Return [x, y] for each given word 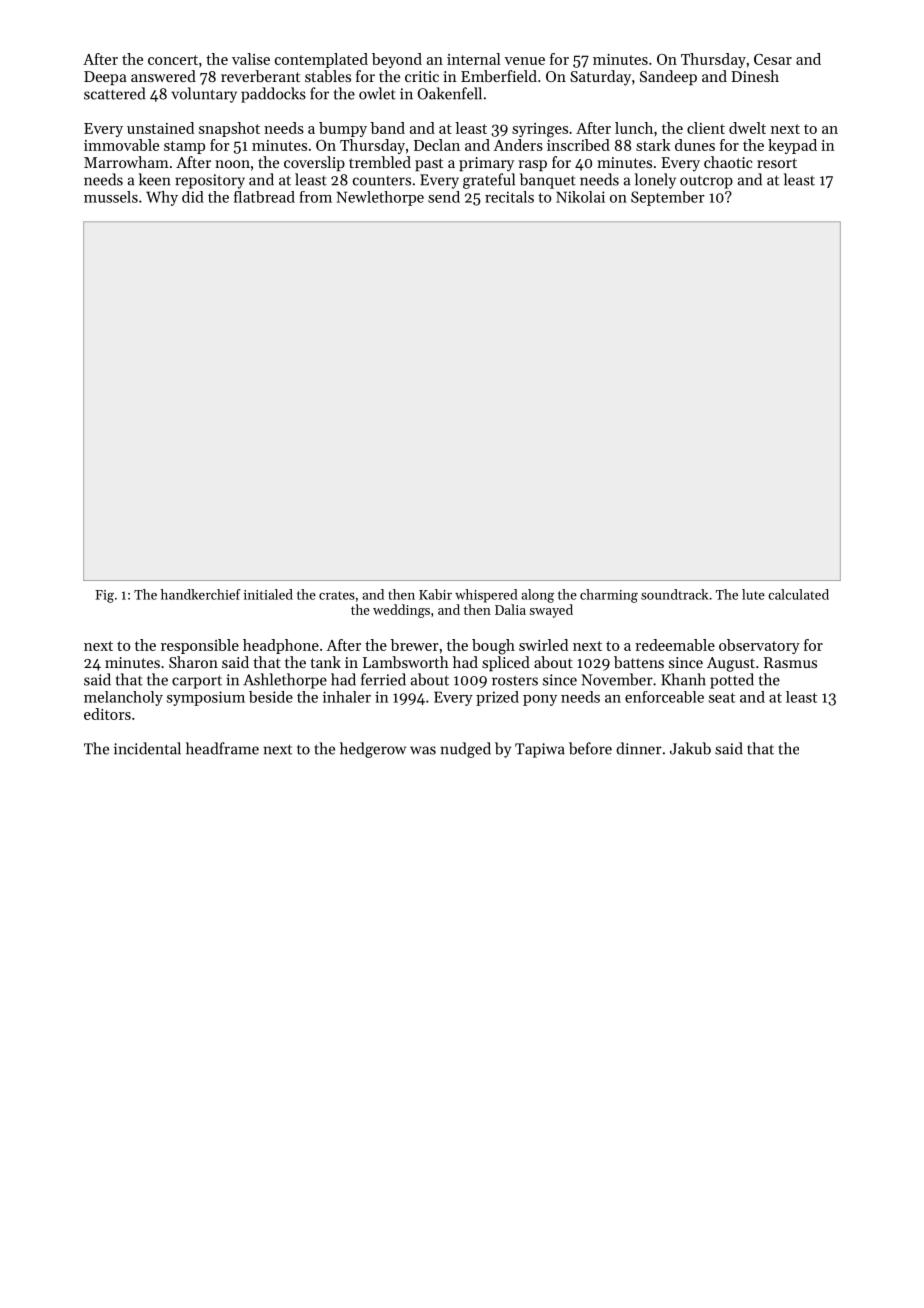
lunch [634, 128]
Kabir [435, 594]
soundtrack [674, 594]
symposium [206, 698]
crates [337, 595]
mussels [111, 197]
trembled [380, 162]
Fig [104, 596]
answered [163, 76]
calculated [798, 594]
